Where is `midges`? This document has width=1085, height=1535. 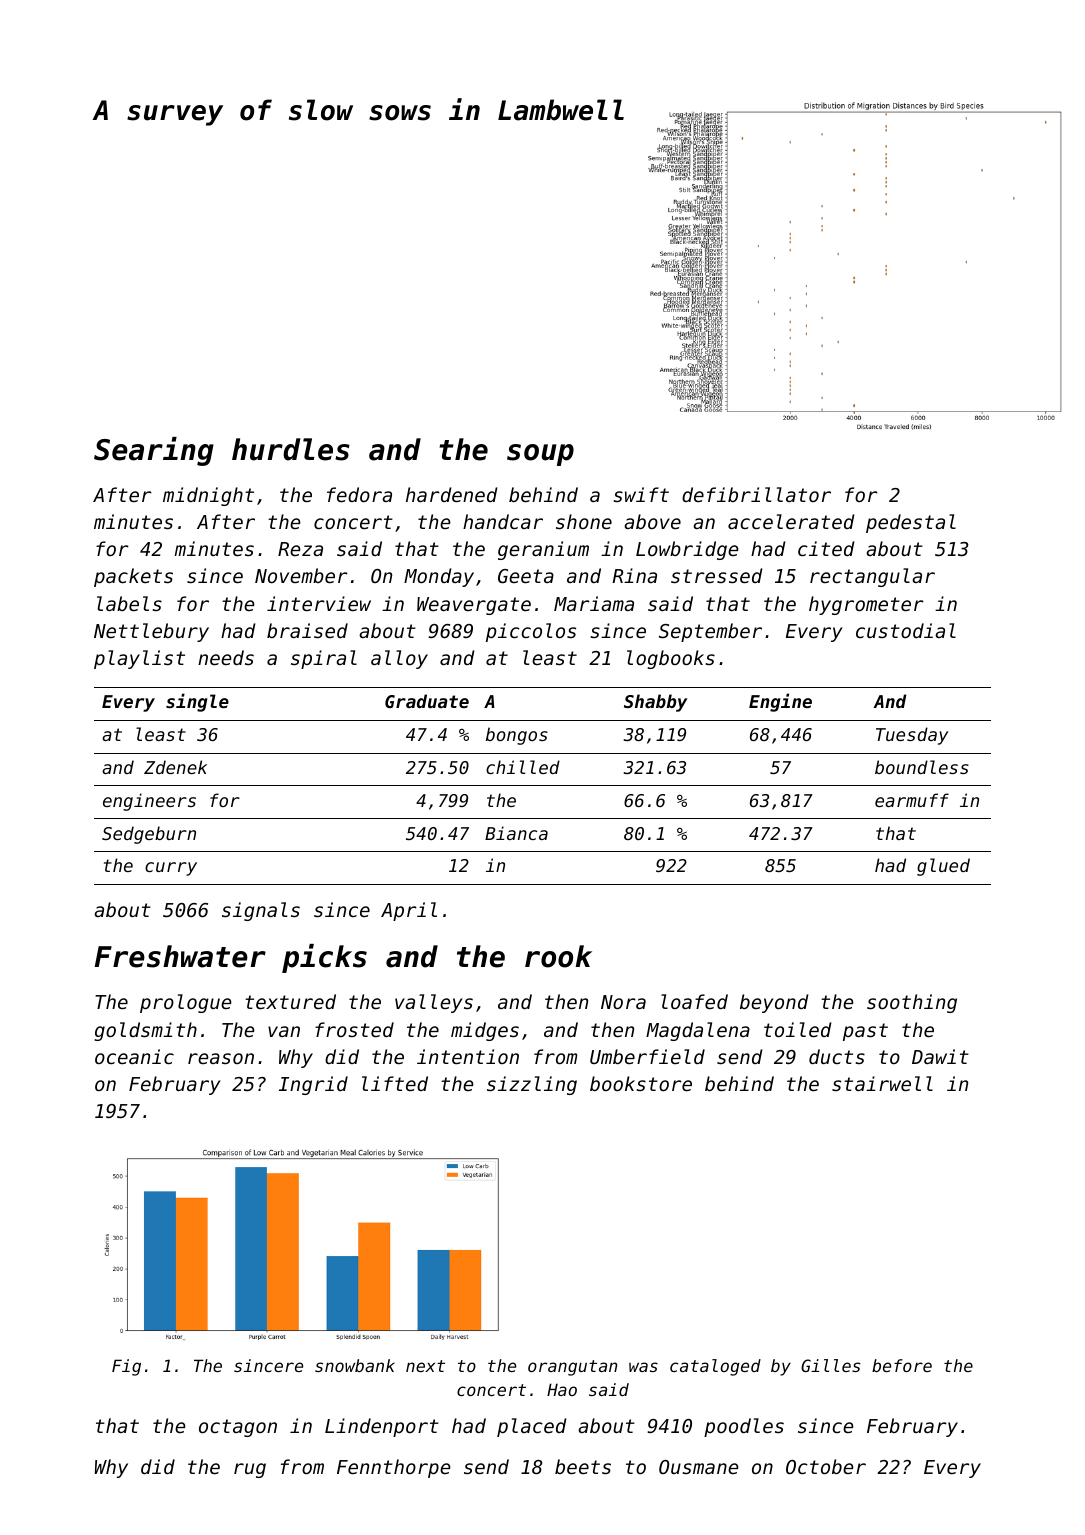 midges is located at coordinates (485, 1031).
